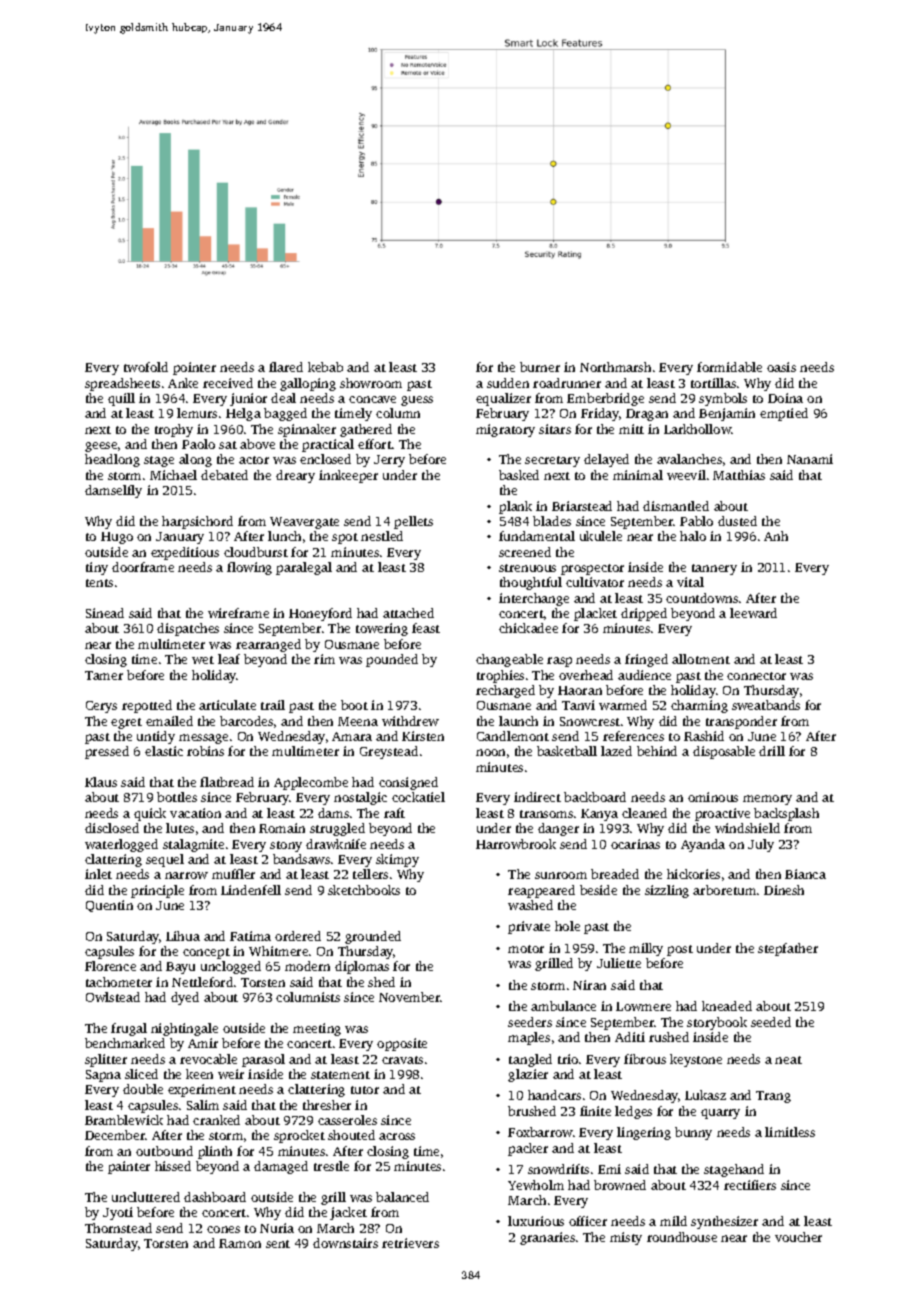  Describe the element at coordinates (505, 430) in the screenshot. I see `migratory` at that location.
